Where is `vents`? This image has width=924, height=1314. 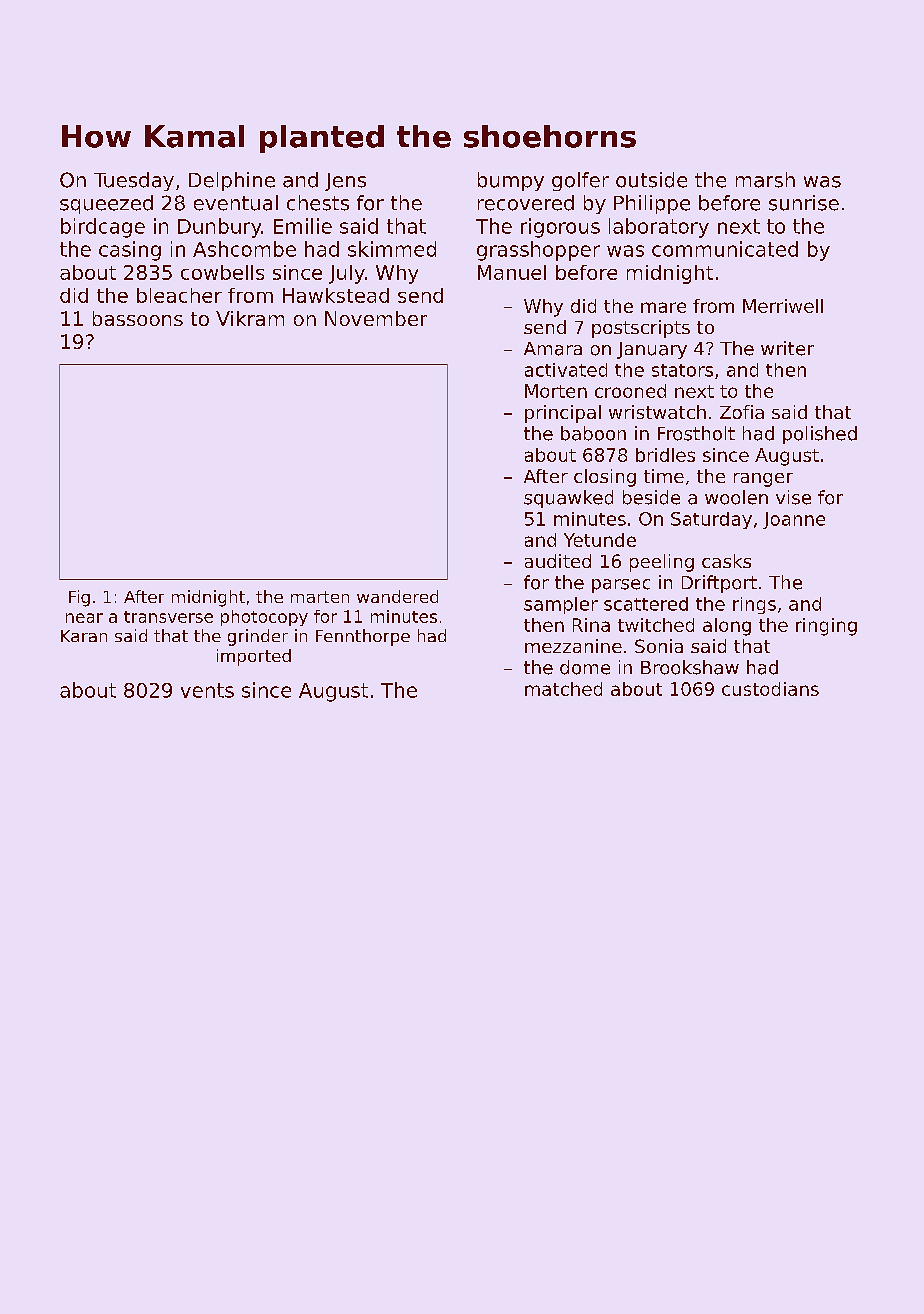
vents is located at coordinates (207, 690).
